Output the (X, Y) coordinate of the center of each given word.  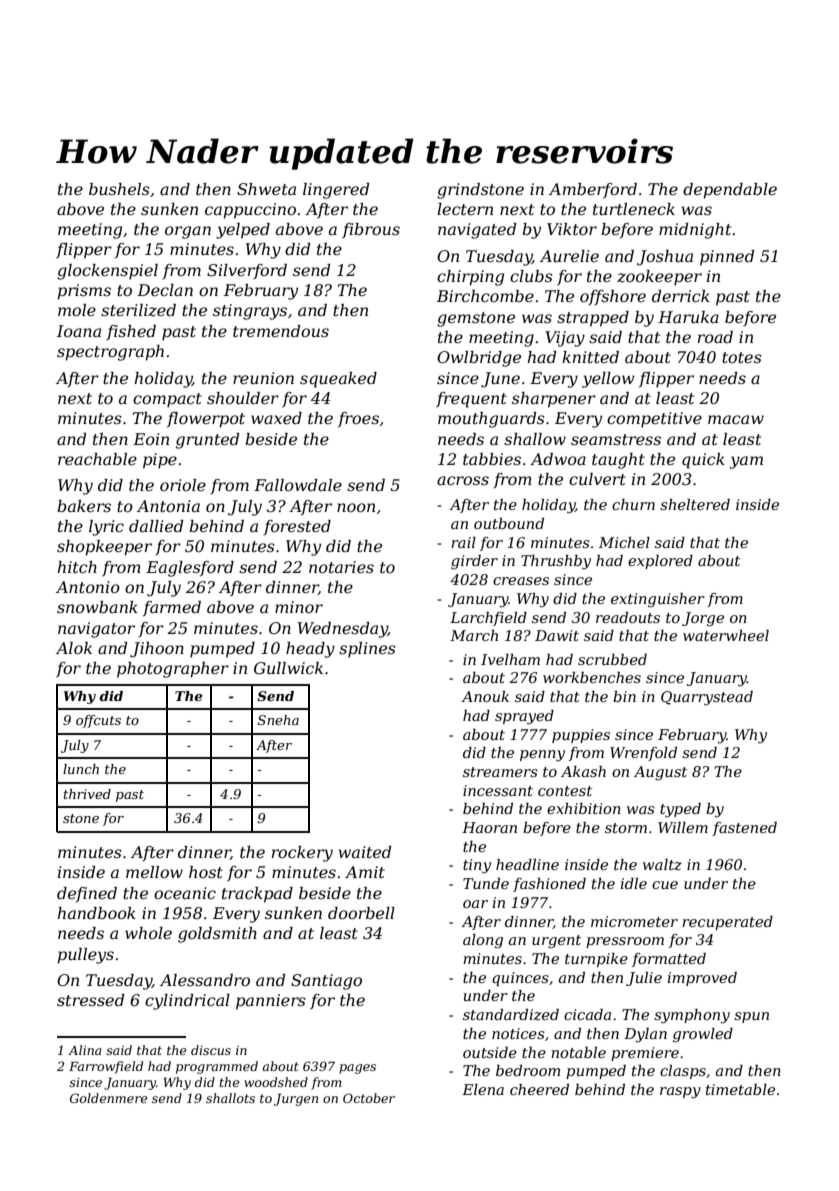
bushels (119, 189)
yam (746, 462)
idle (633, 883)
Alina (84, 1050)
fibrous (371, 231)
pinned (727, 258)
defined (87, 895)
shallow (535, 439)
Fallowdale (298, 485)
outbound (509, 523)
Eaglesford (190, 569)
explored (660, 562)
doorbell (361, 913)
